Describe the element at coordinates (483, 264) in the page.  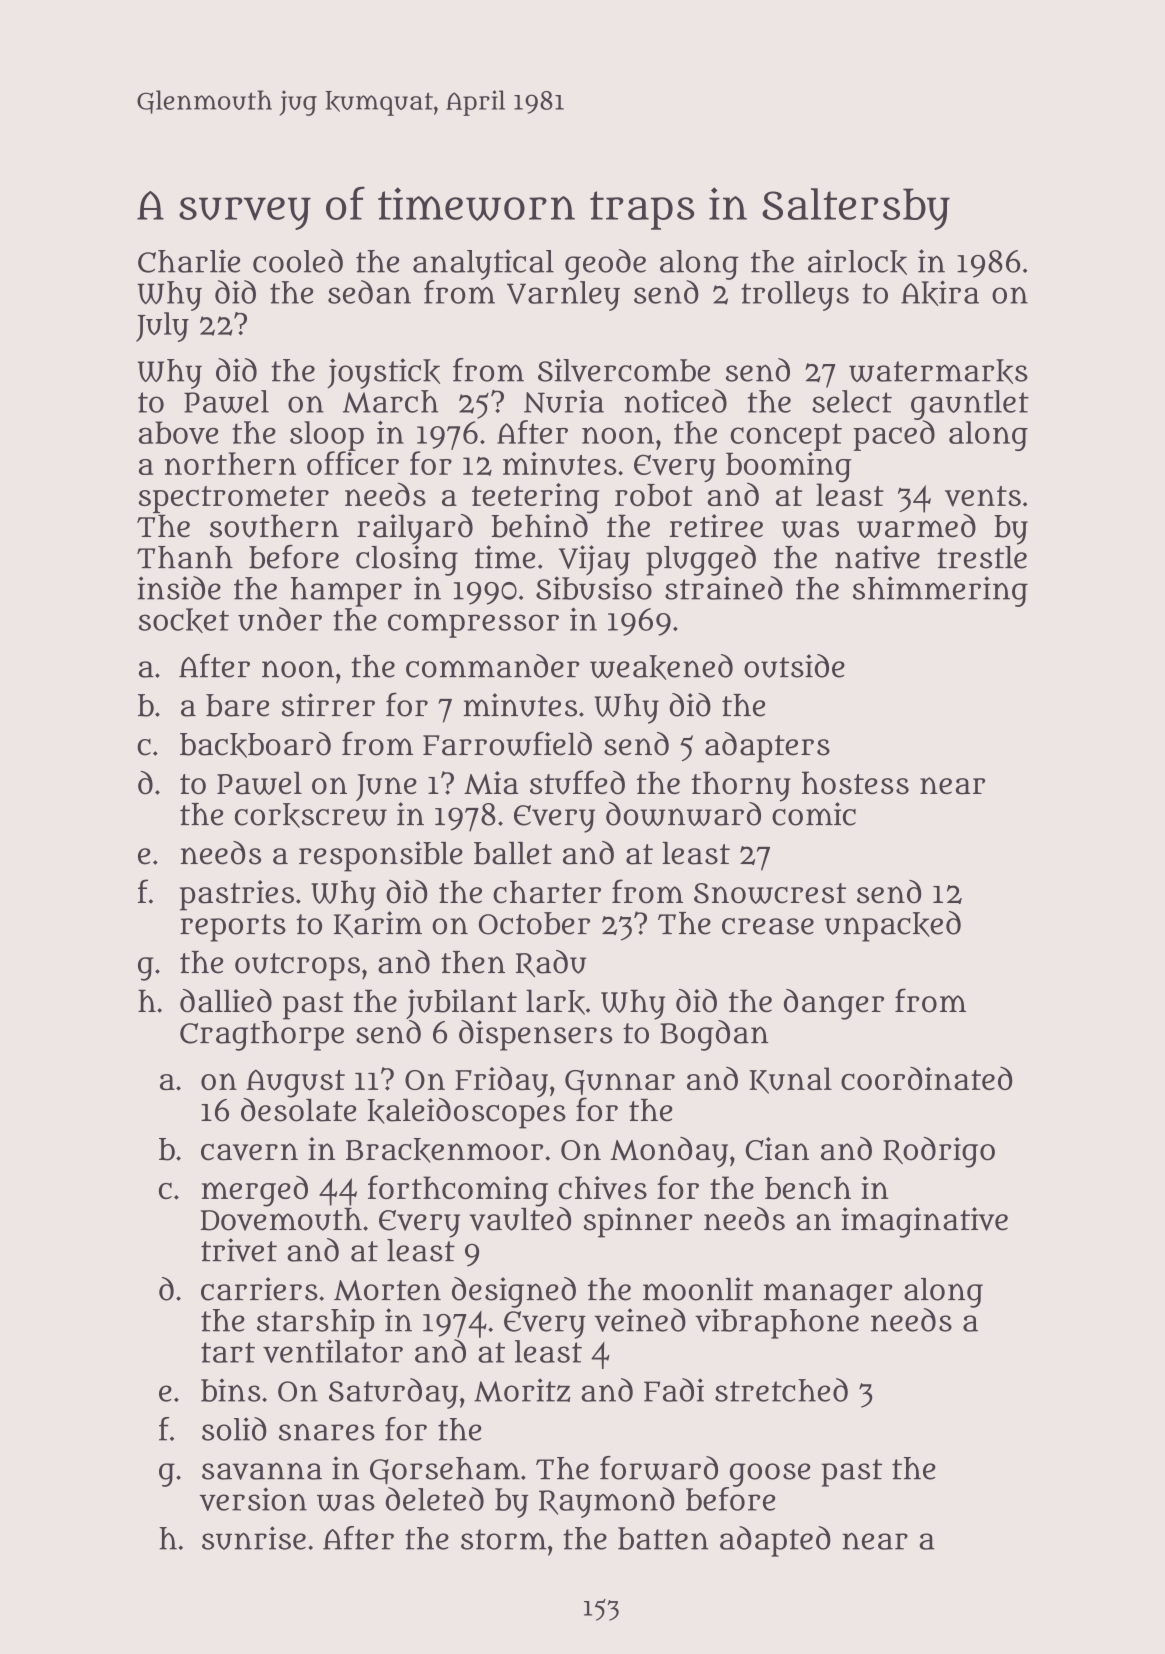
I see `analytical` at that location.
